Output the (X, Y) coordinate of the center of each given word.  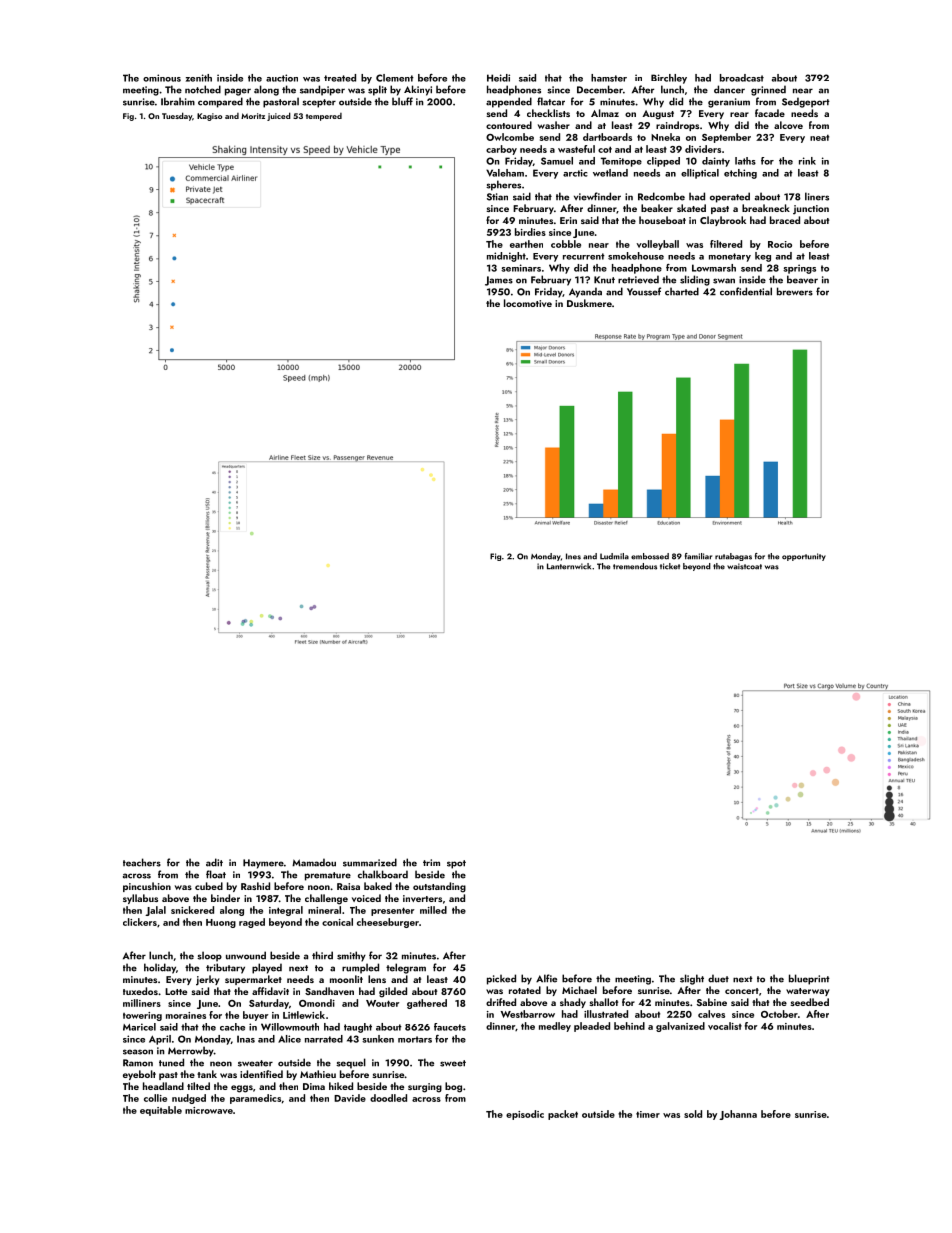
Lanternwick (569, 566)
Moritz (253, 116)
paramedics (255, 1099)
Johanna (738, 1115)
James (499, 281)
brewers (795, 291)
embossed (650, 556)
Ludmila (614, 556)
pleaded (592, 1027)
